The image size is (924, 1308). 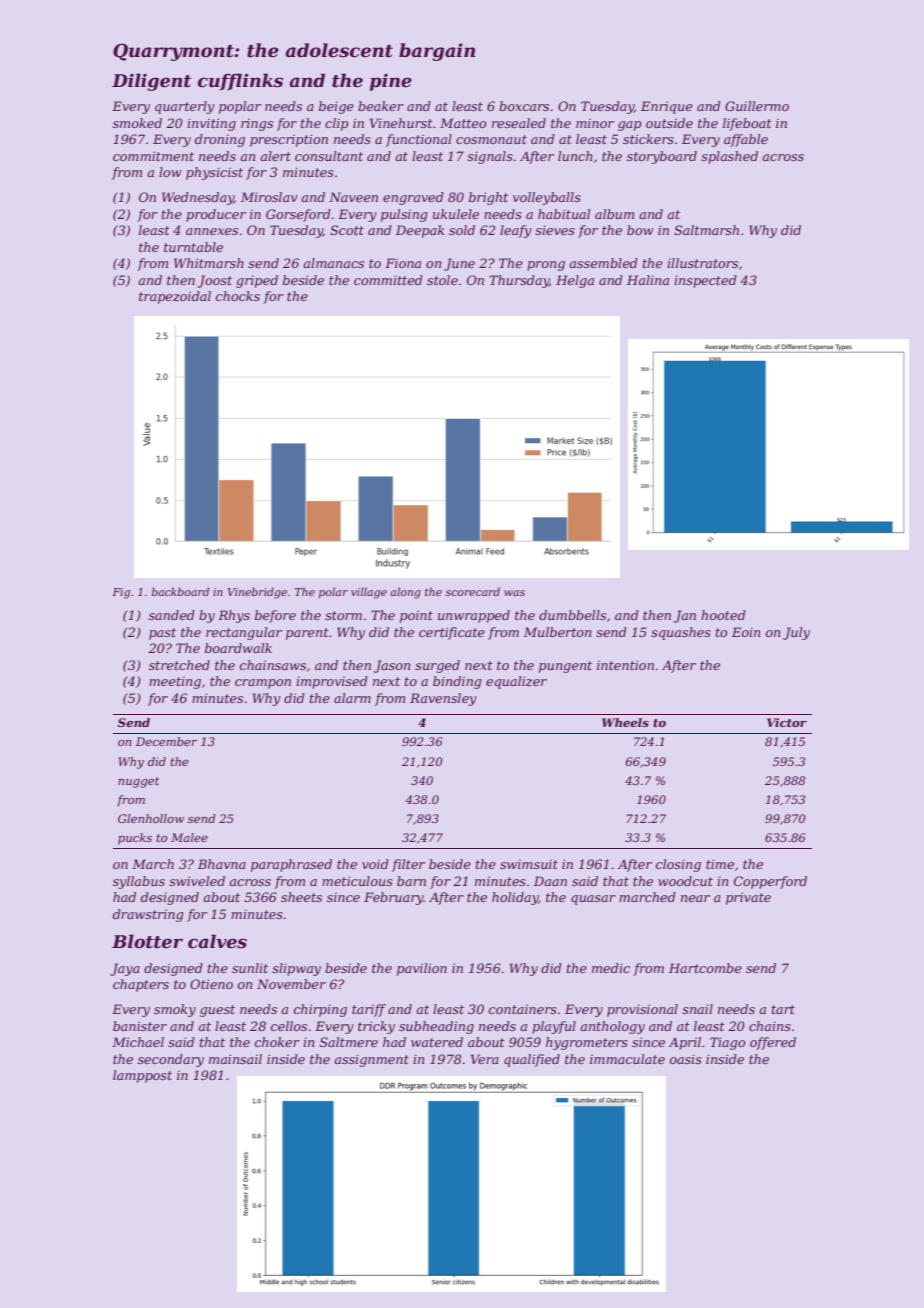 I want to click on pine, so click(x=391, y=82).
